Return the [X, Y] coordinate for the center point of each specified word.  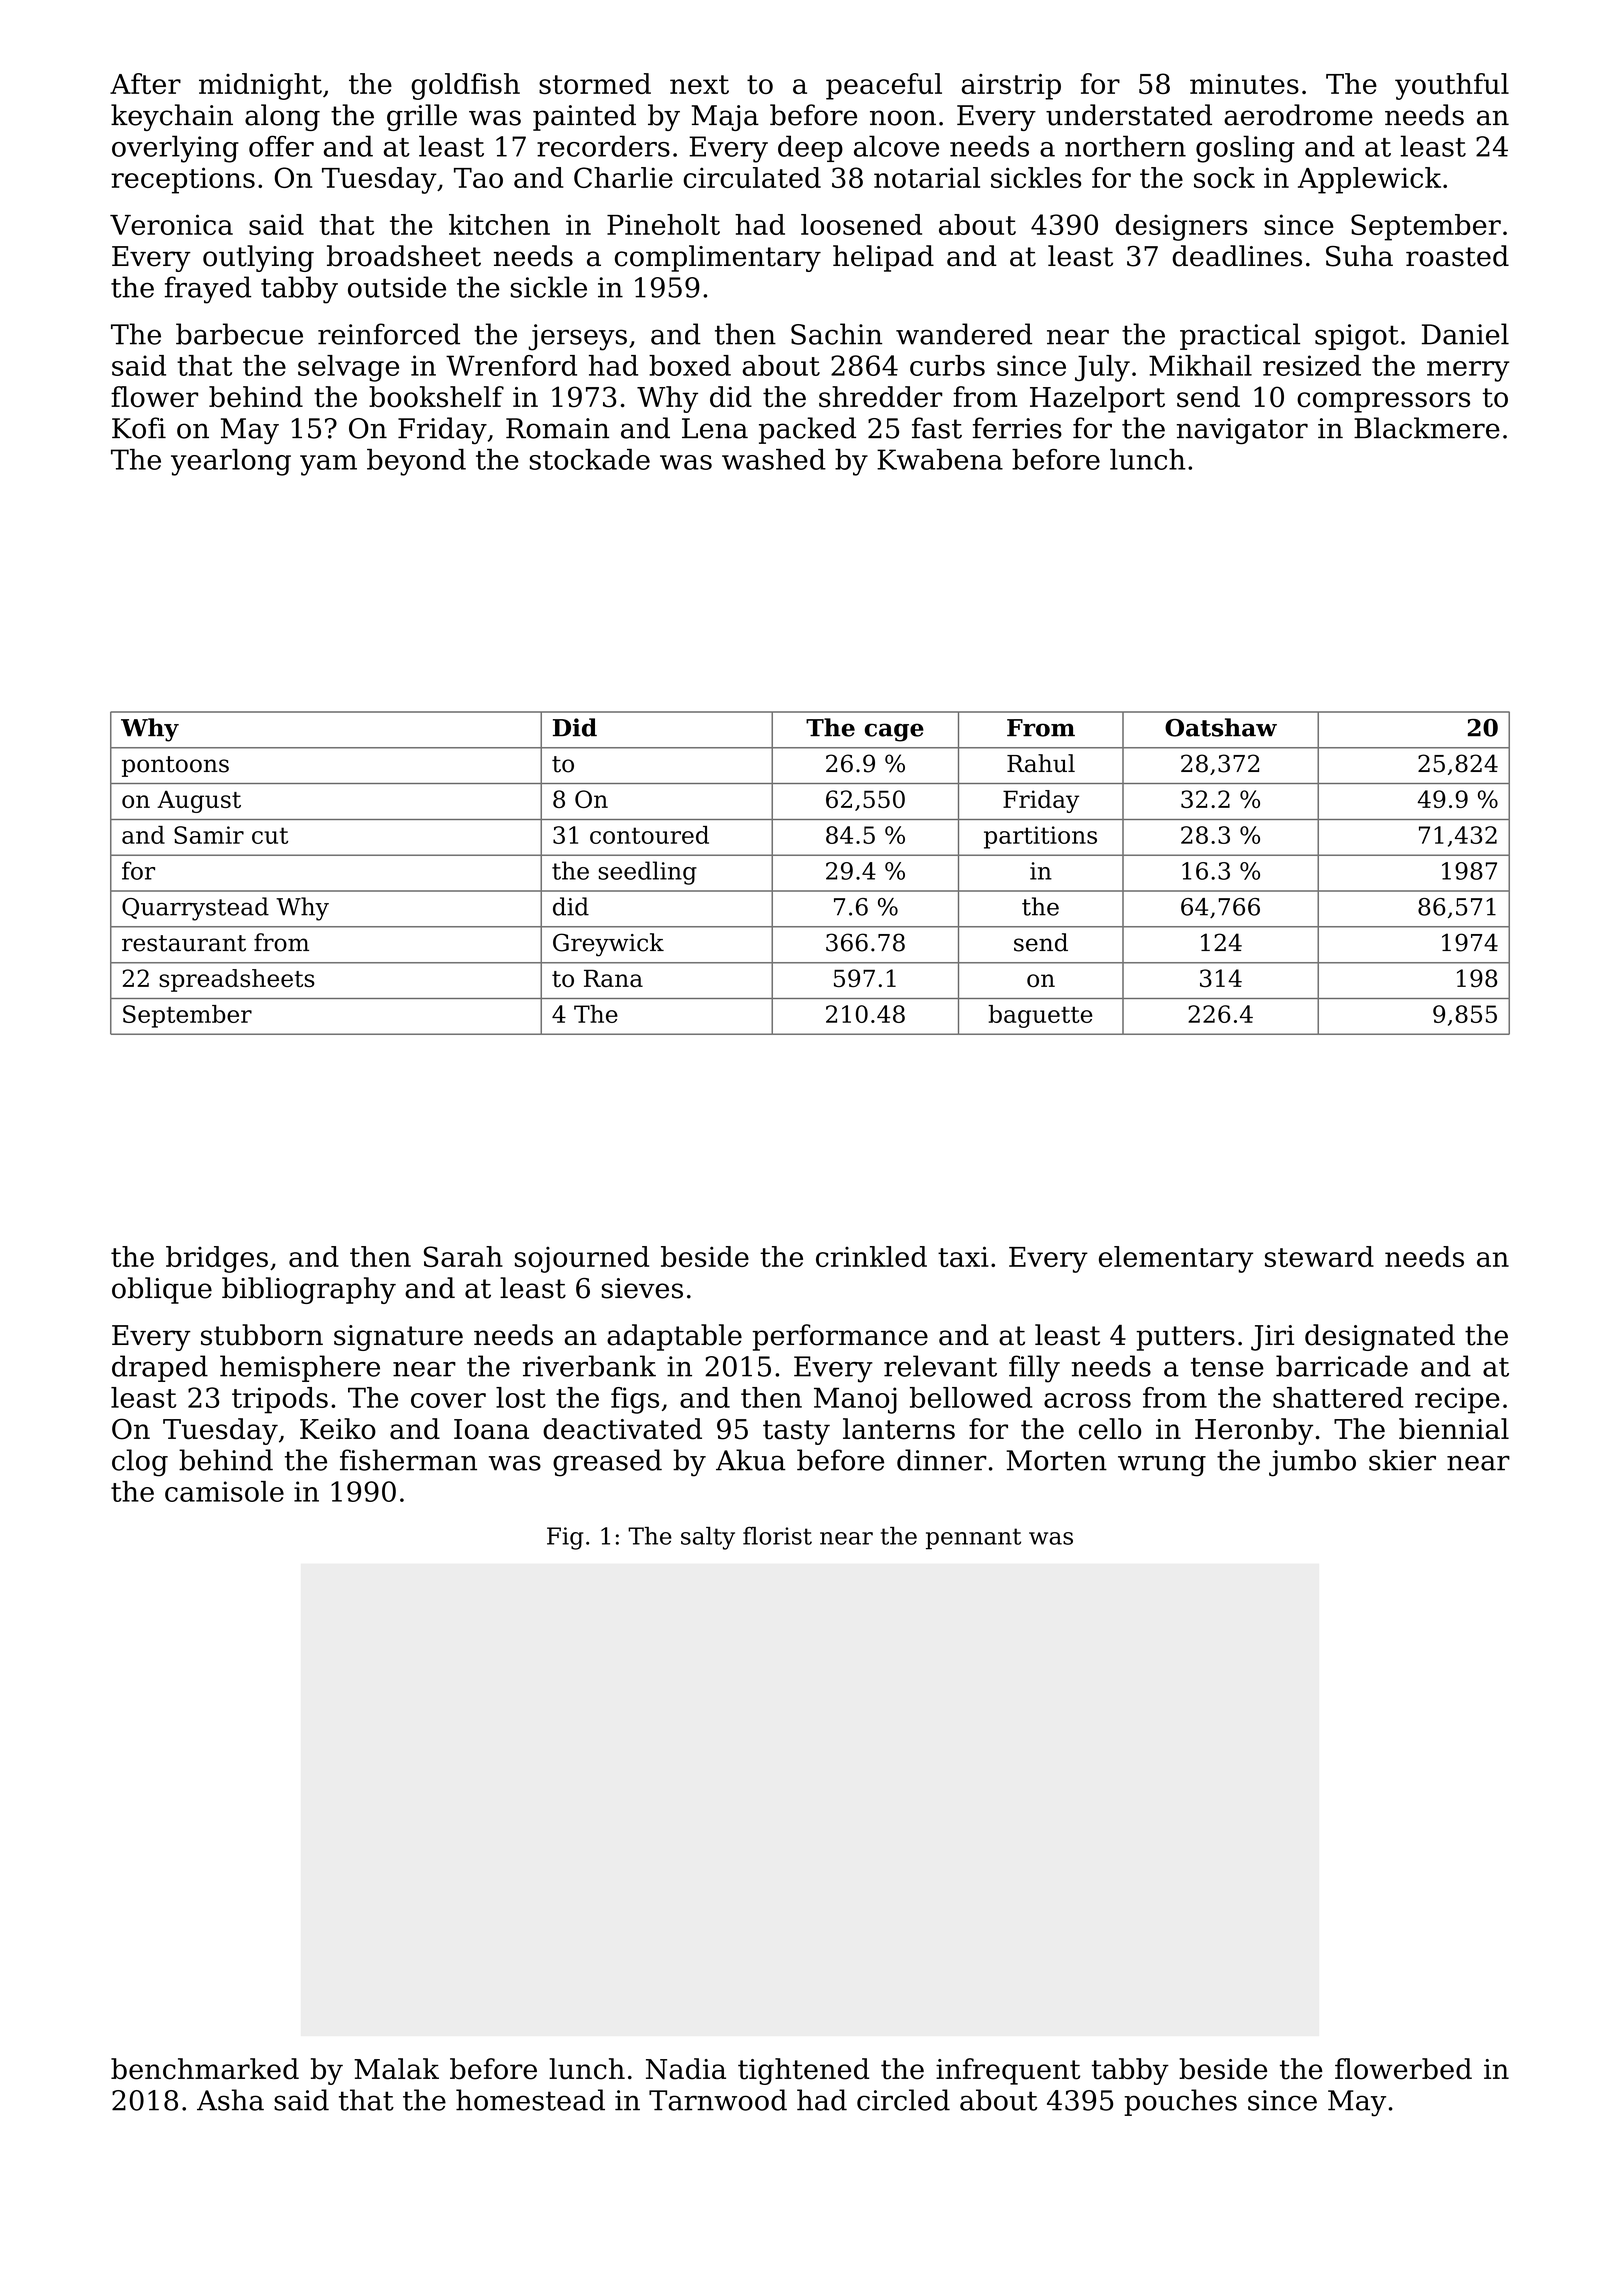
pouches [1180, 2102]
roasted [1457, 256]
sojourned [582, 1259]
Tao [478, 178]
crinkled [871, 1256]
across [1087, 1400]
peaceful [884, 86]
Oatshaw [1221, 727]
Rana [613, 978]
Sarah [463, 1256]
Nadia [686, 2069]
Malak [396, 2069]
